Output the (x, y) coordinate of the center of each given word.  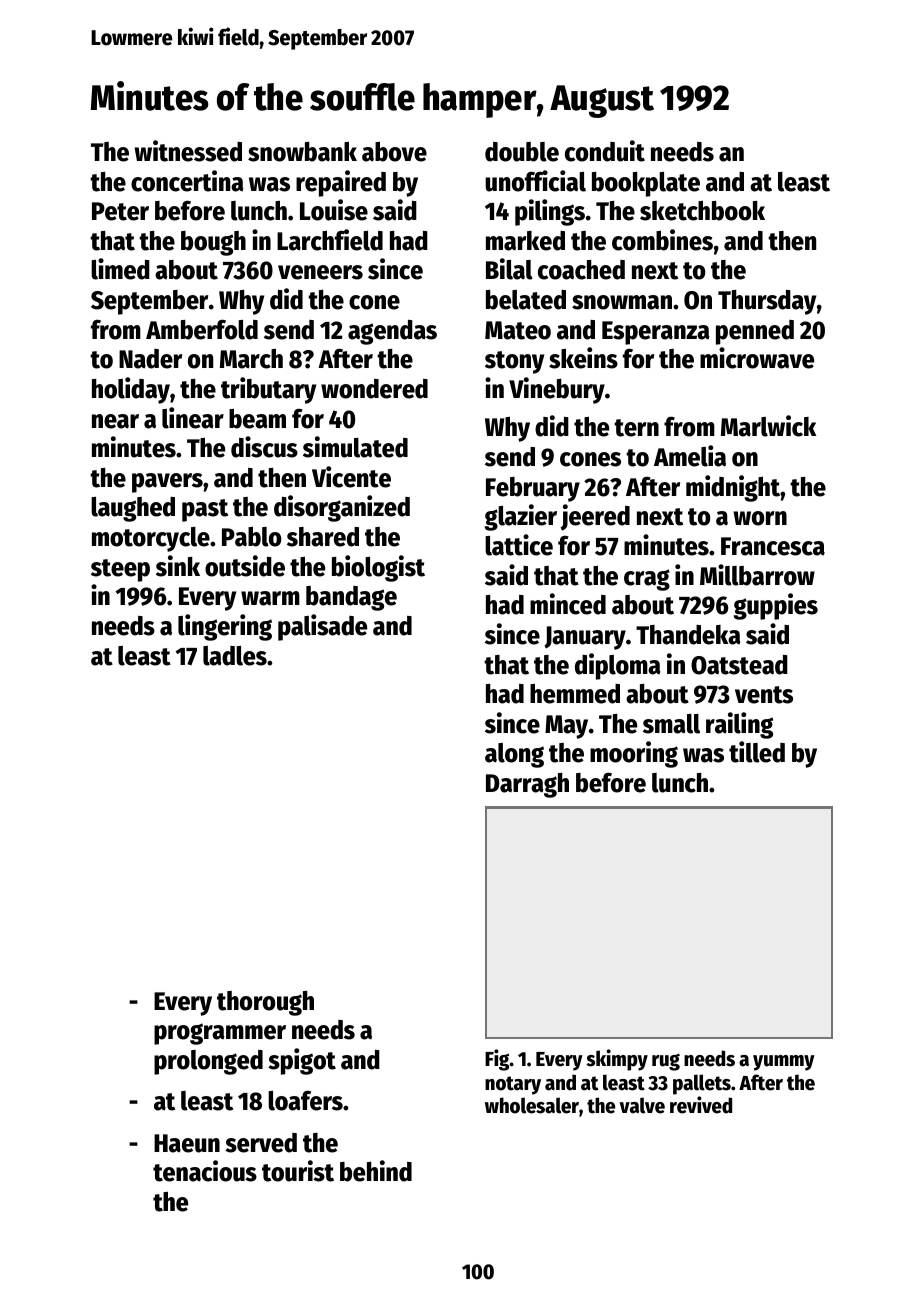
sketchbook (702, 211)
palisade (322, 627)
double (522, 152)
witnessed (188, 151)
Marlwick (768, 426)
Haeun (187, 1143)
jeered (595, 517)
